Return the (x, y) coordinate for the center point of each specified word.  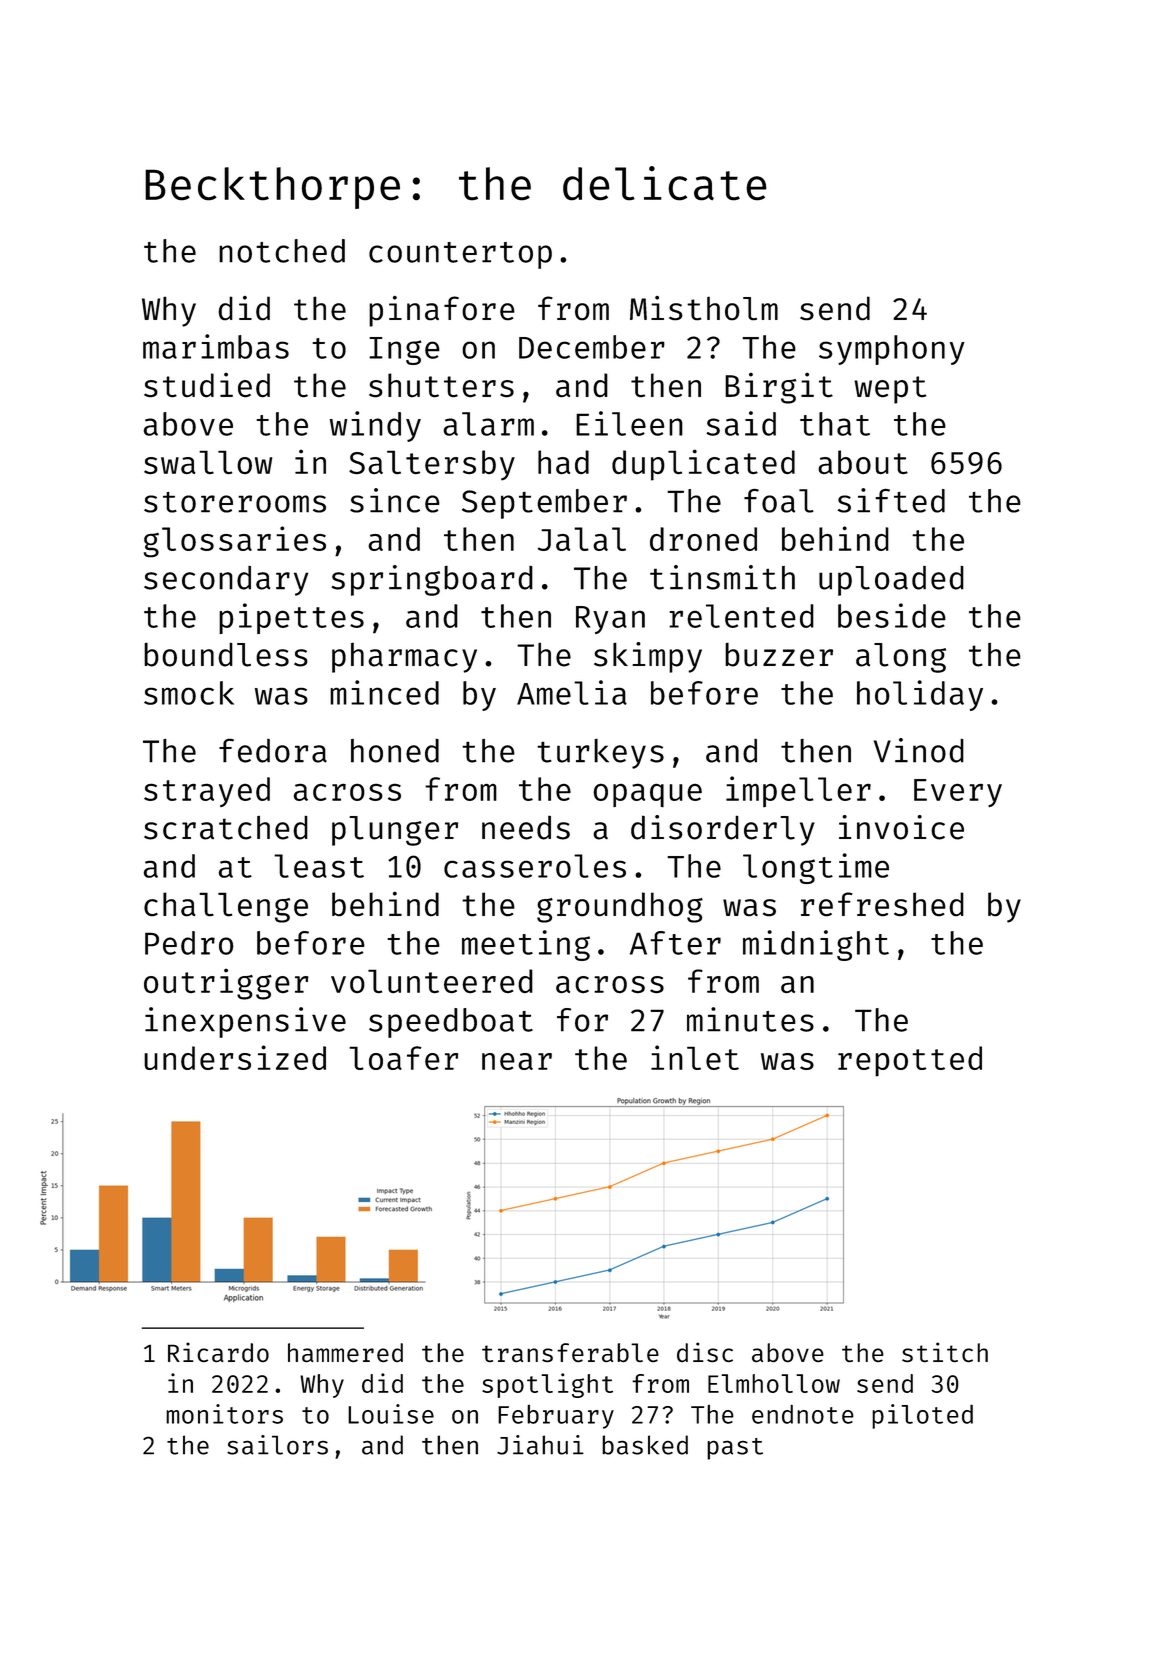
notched (282, 251)
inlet (695, 1057)
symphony (892, 350)
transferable (570, 1352)
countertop (460, 255)
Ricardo (218, 1352)
